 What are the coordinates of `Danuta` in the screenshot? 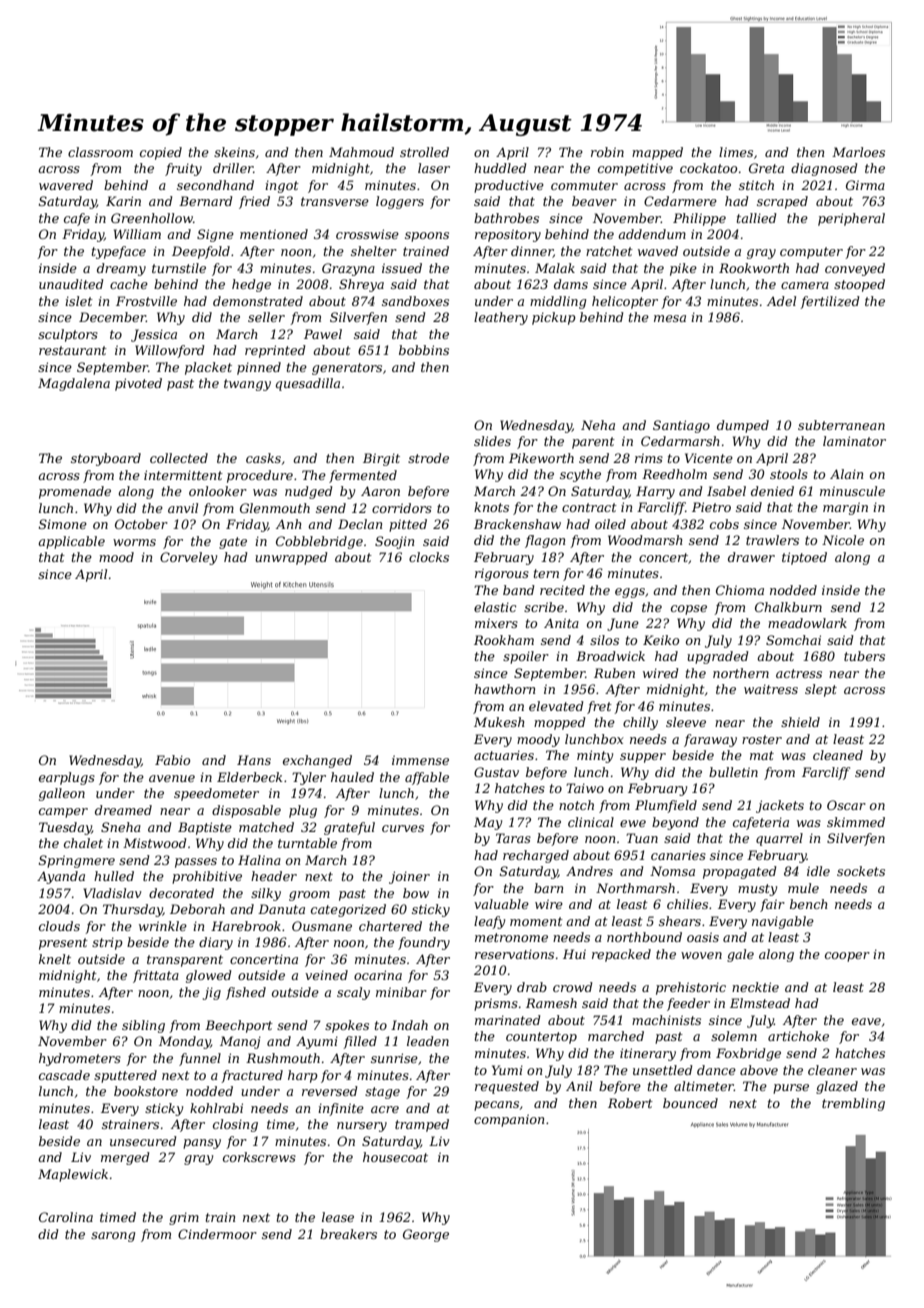 It's located at (281, 909).
